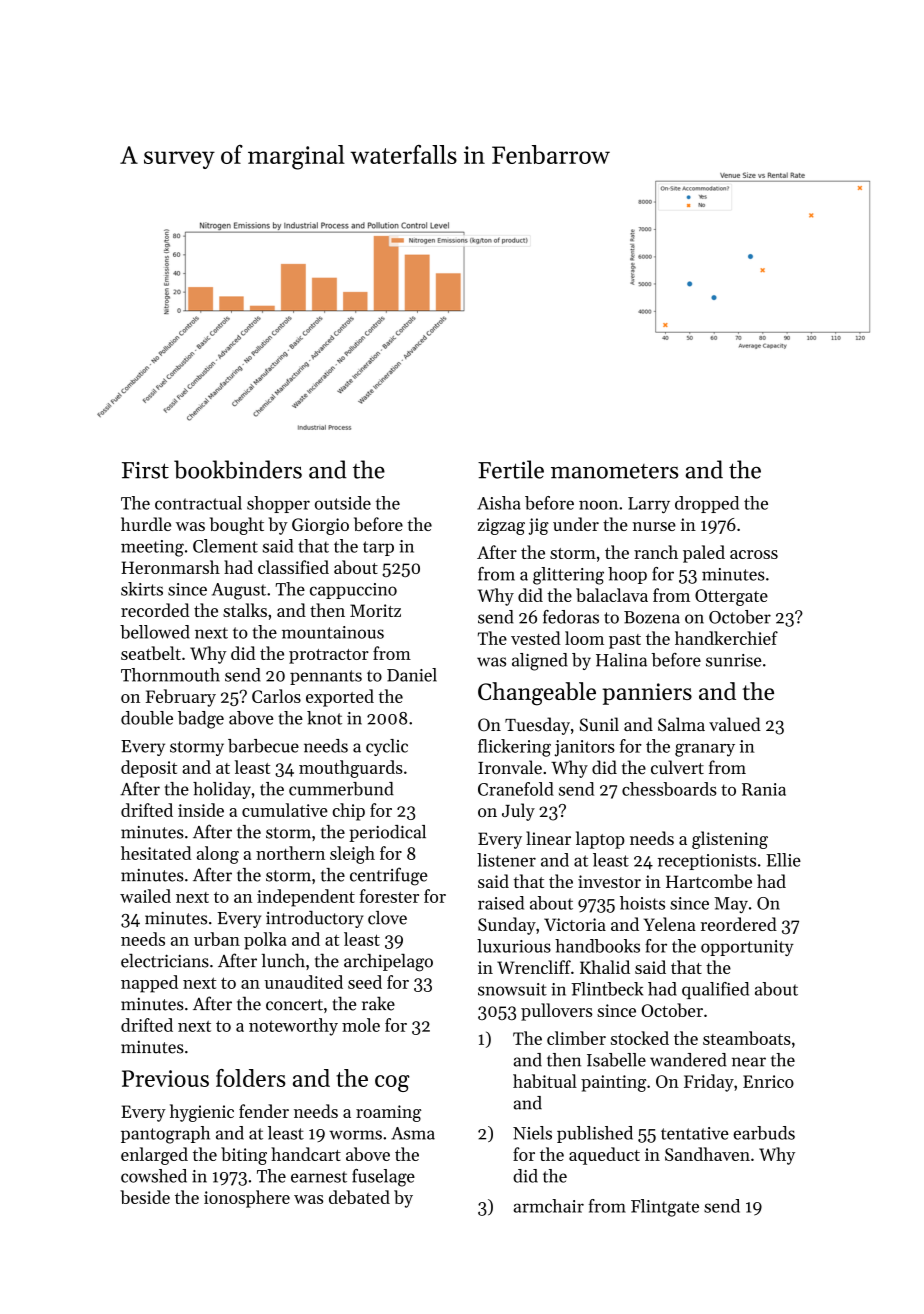 The width and height of the screenshot is (924, 1314). I want to click on chessboards, so click(669, 789).
